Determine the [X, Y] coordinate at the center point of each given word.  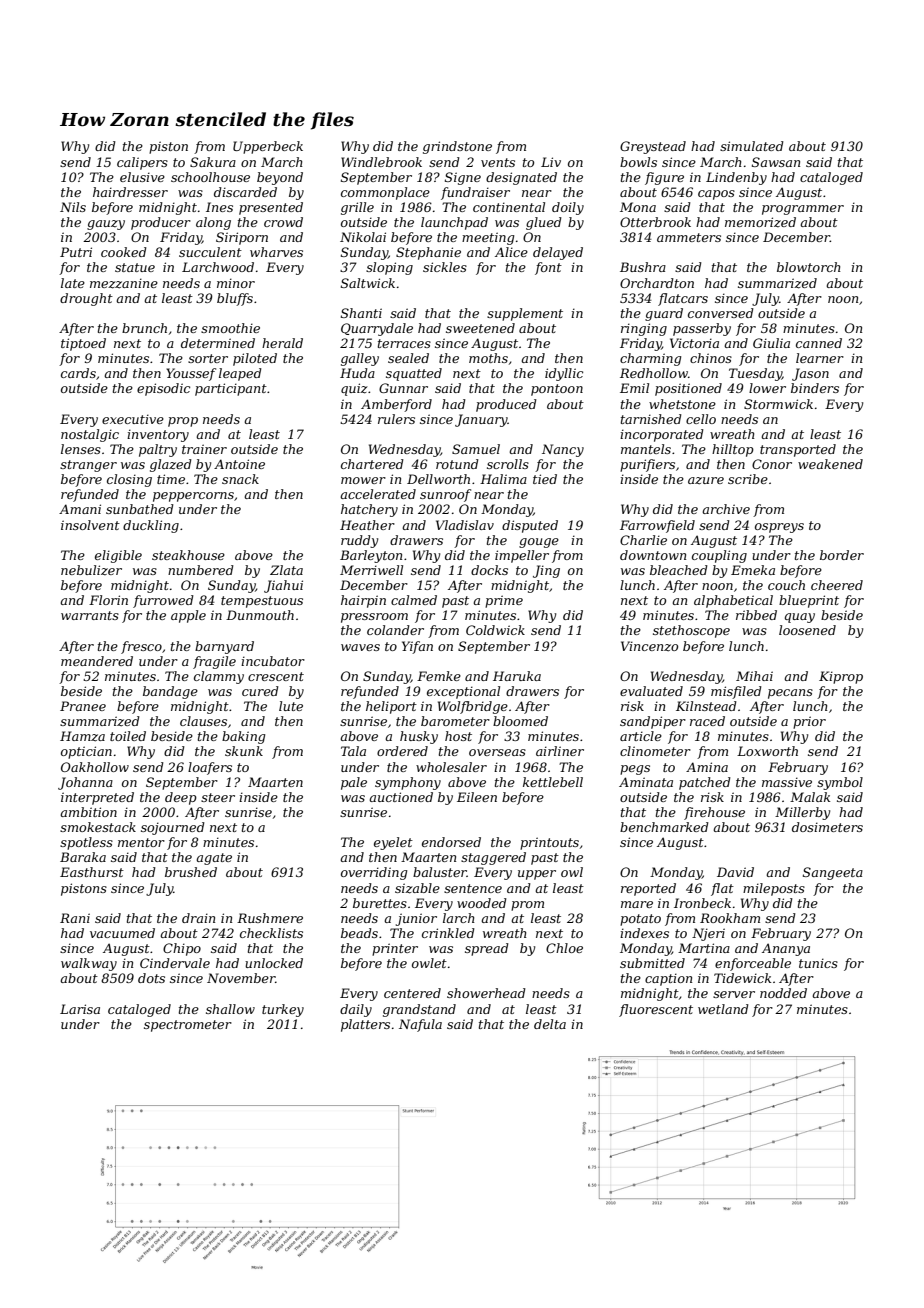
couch [786, 585]
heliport [391, 707]
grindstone [457, 147]
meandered [97, 661]
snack [240, 479]
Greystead [653, 147]
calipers [142, 163]
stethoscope [691, 631]
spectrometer [188, 1026]
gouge [539, 543]
